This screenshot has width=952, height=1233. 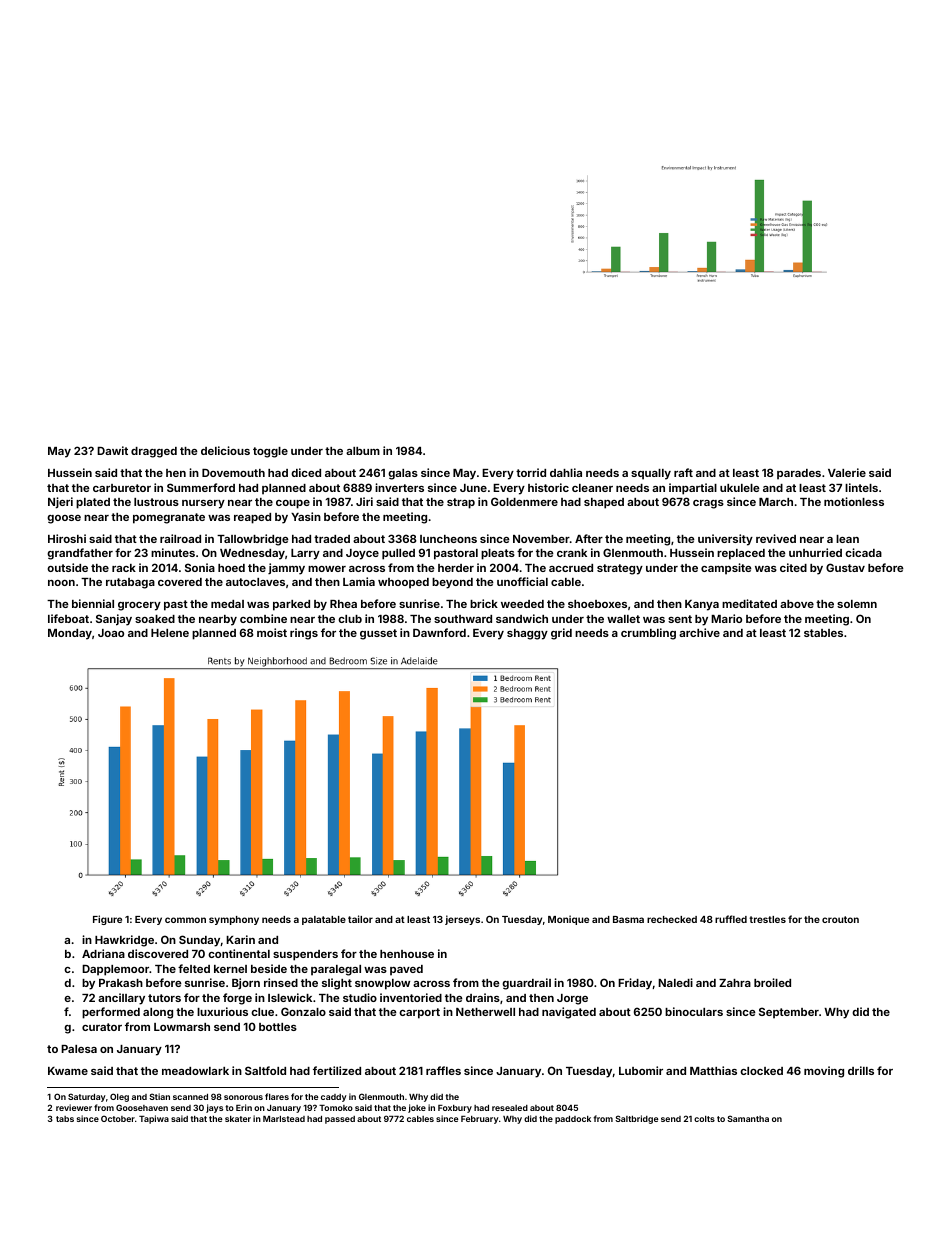 What do you see at coordinates (569, 1013) in the screenshot?
I see `navigated` at bounding box center [569, 1013].
